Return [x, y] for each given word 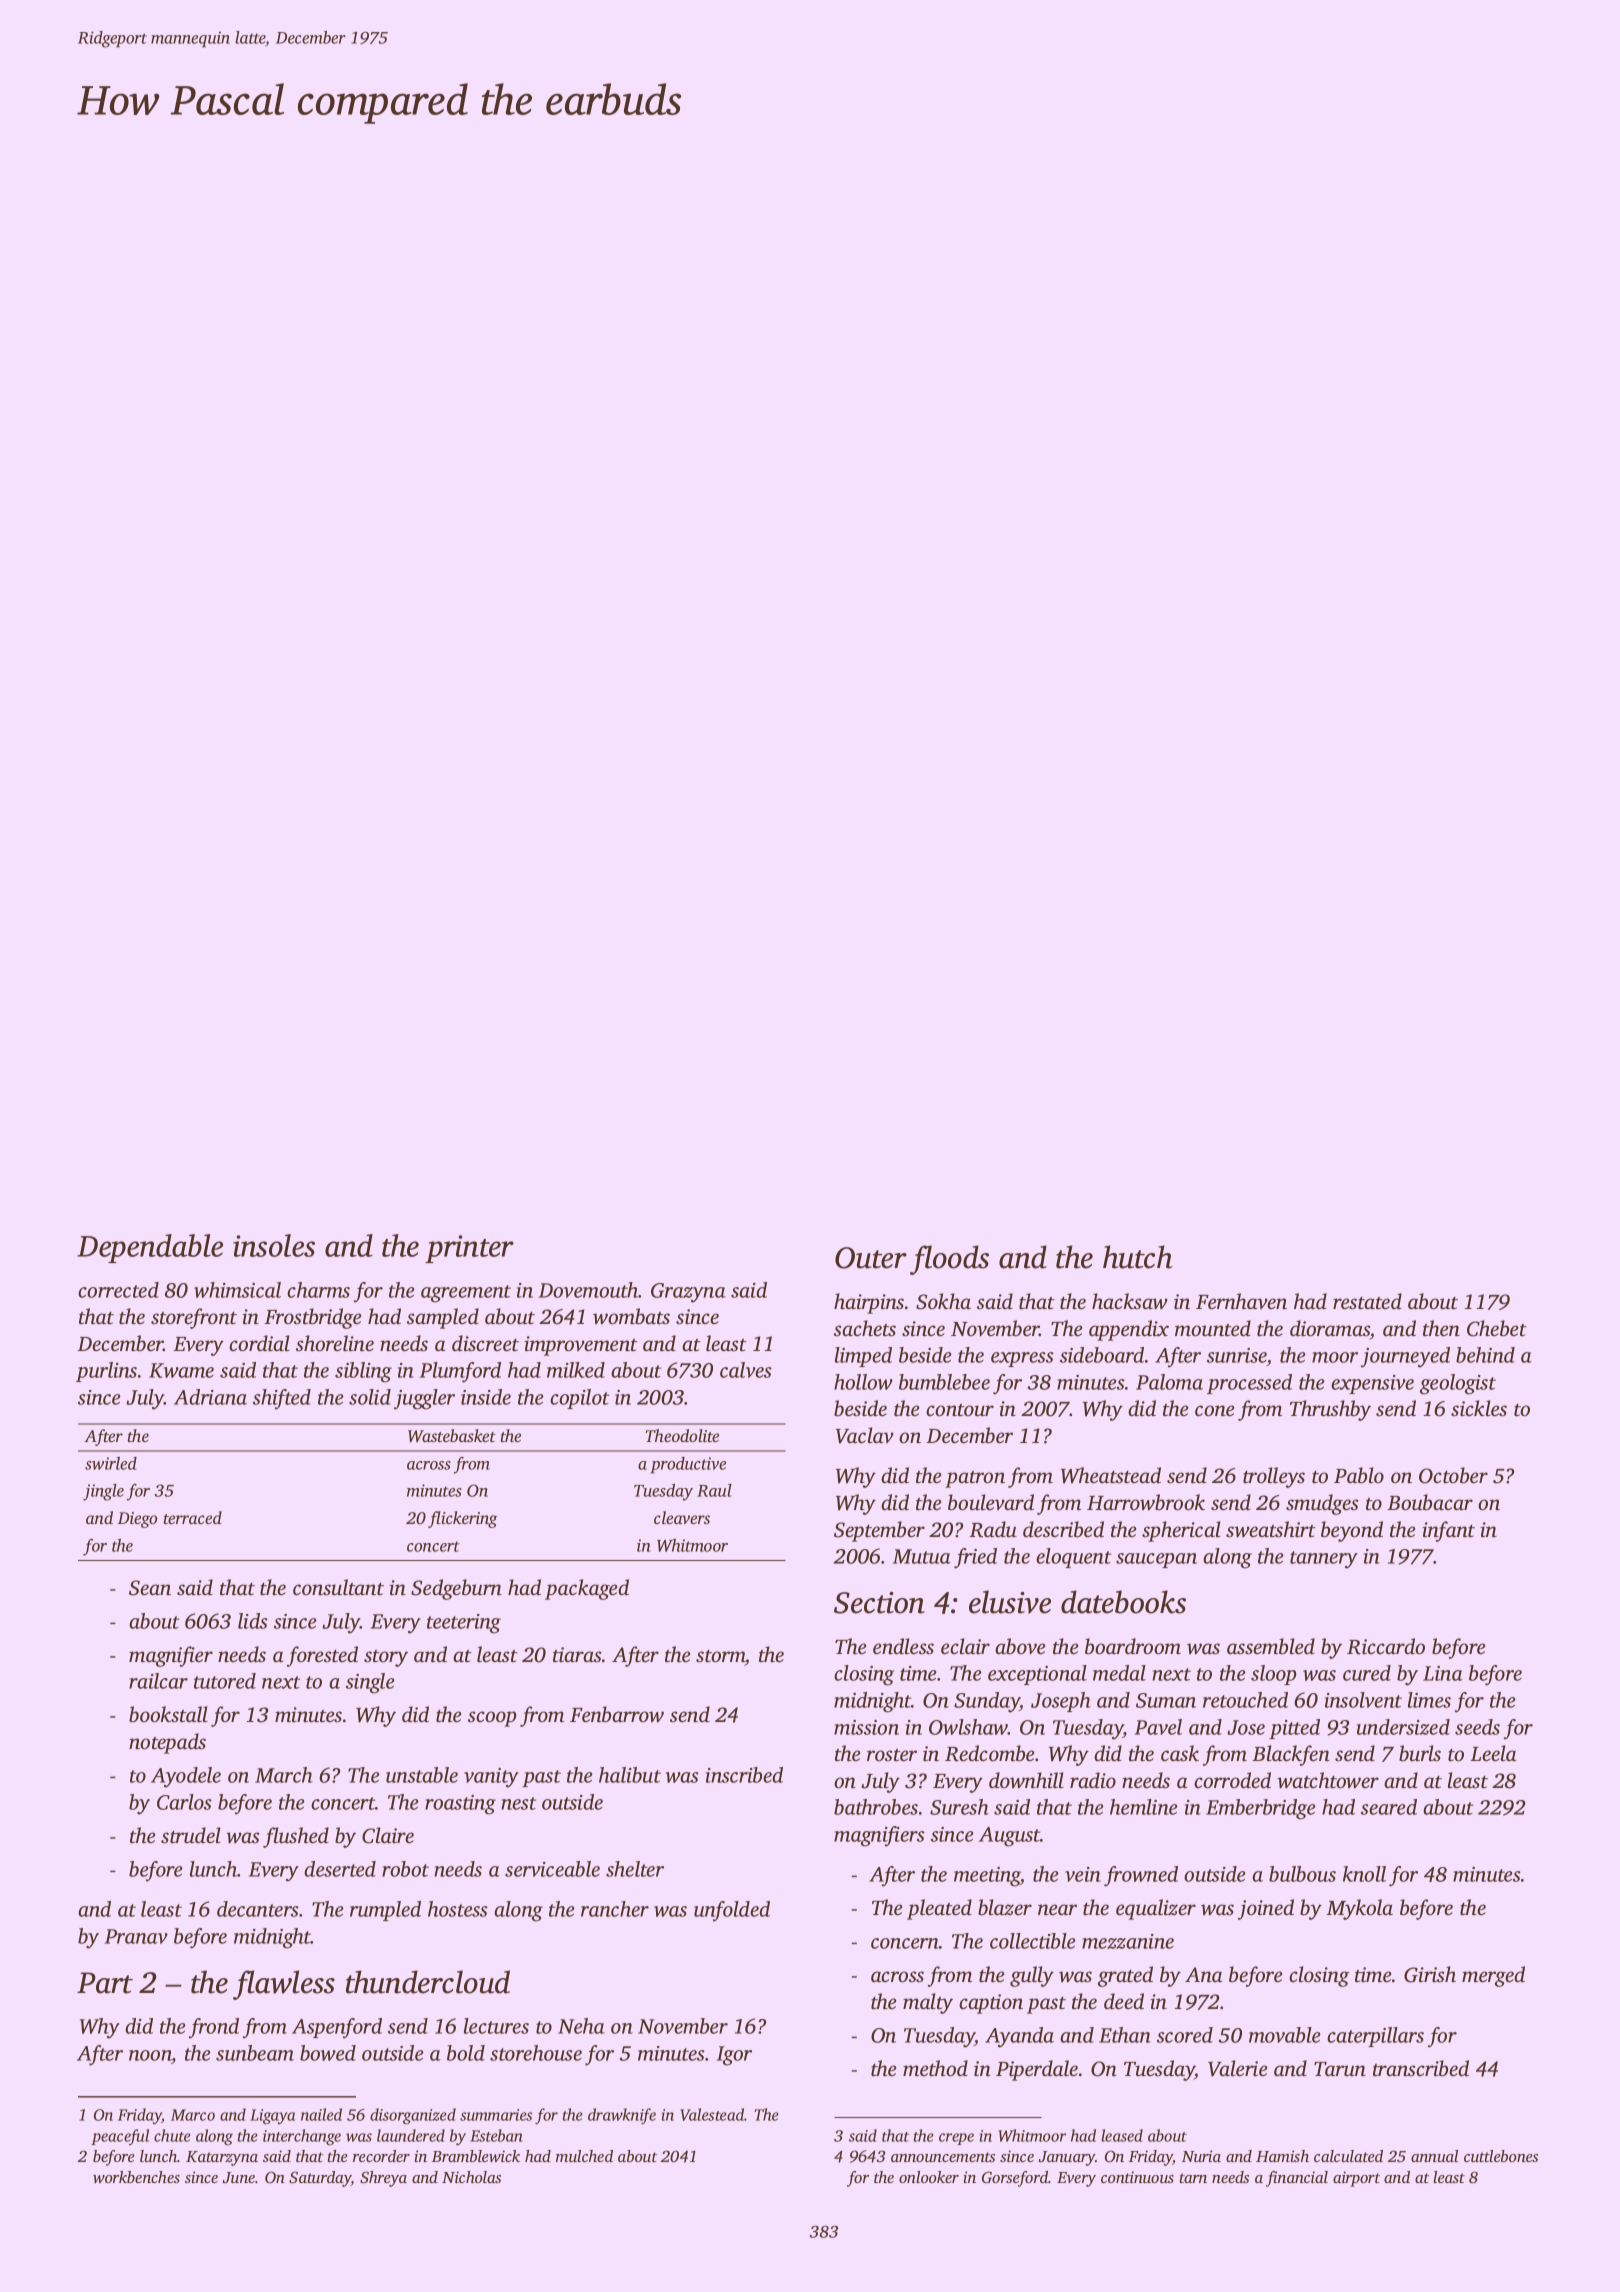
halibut [630, 1775]
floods [949, 1260]
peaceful [120, 2137]
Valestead [712, 2114]
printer [469, 1249]
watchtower [1328, 1780]
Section [879, 1603]
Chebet [1497, 1328]
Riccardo [1386, 1646]
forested [322, 1656]
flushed [296, 1837]
